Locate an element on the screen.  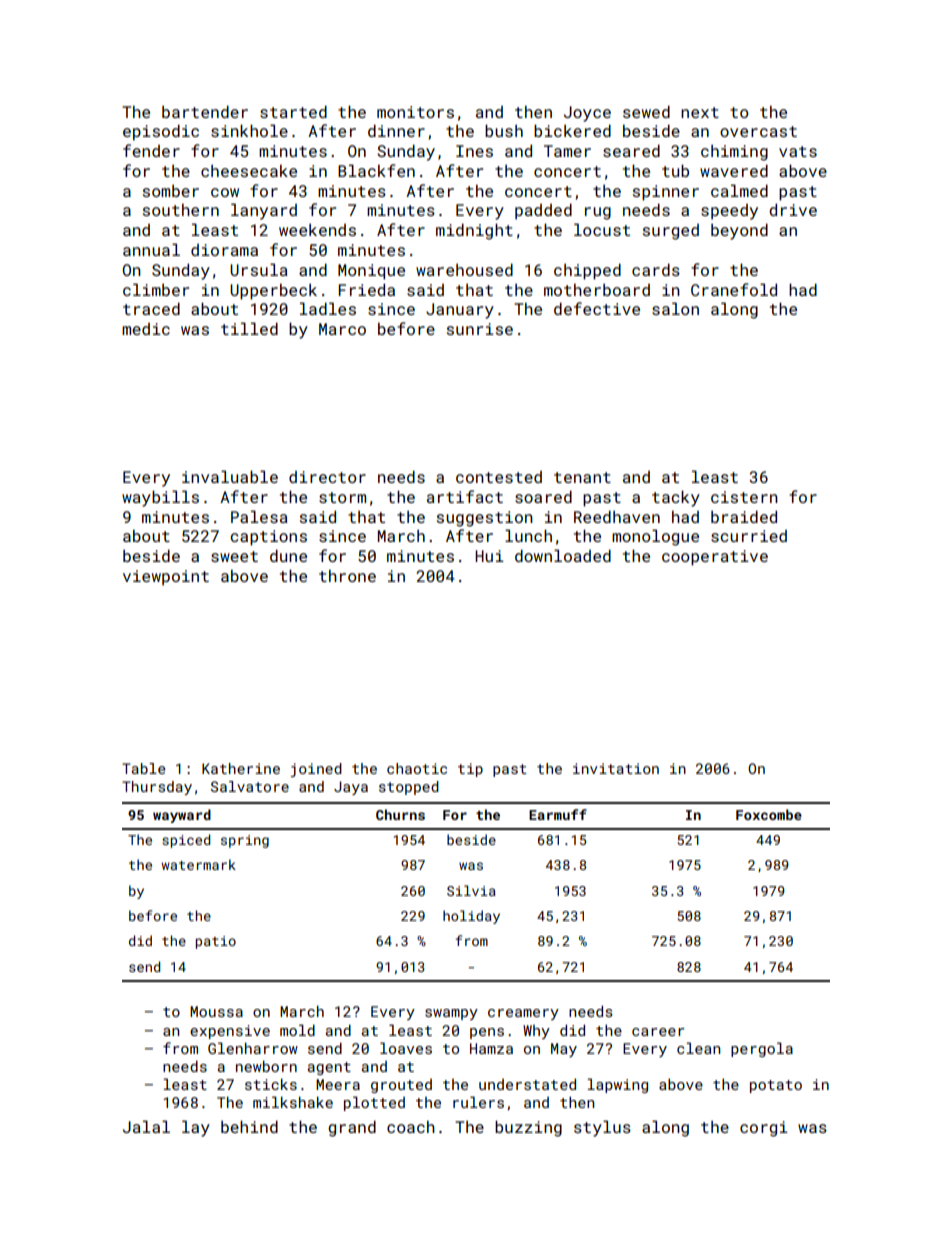
chaotic is located at coordinates (417, 768).
